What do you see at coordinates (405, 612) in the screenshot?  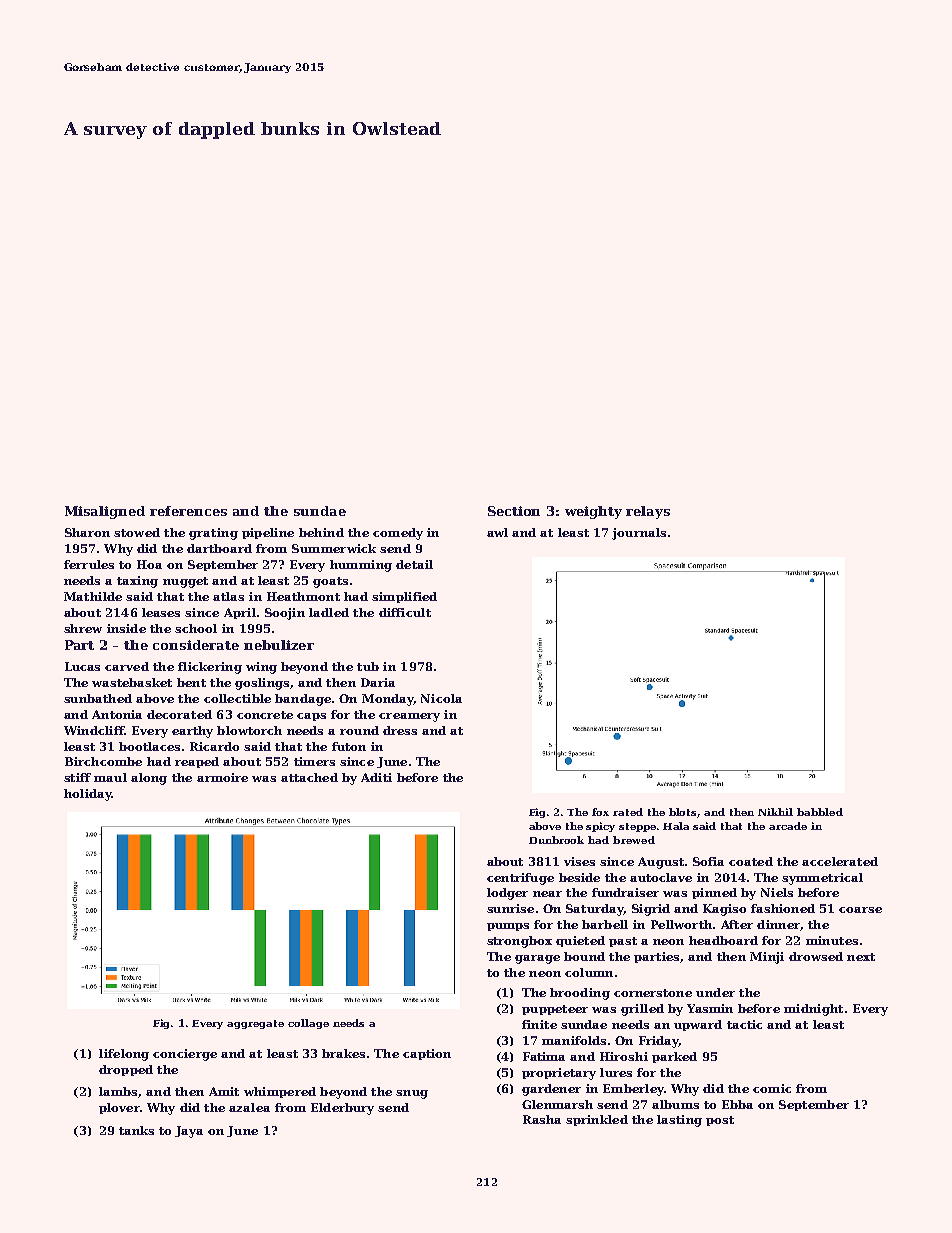 I see `difficult` at bounding box center [405, 612].
